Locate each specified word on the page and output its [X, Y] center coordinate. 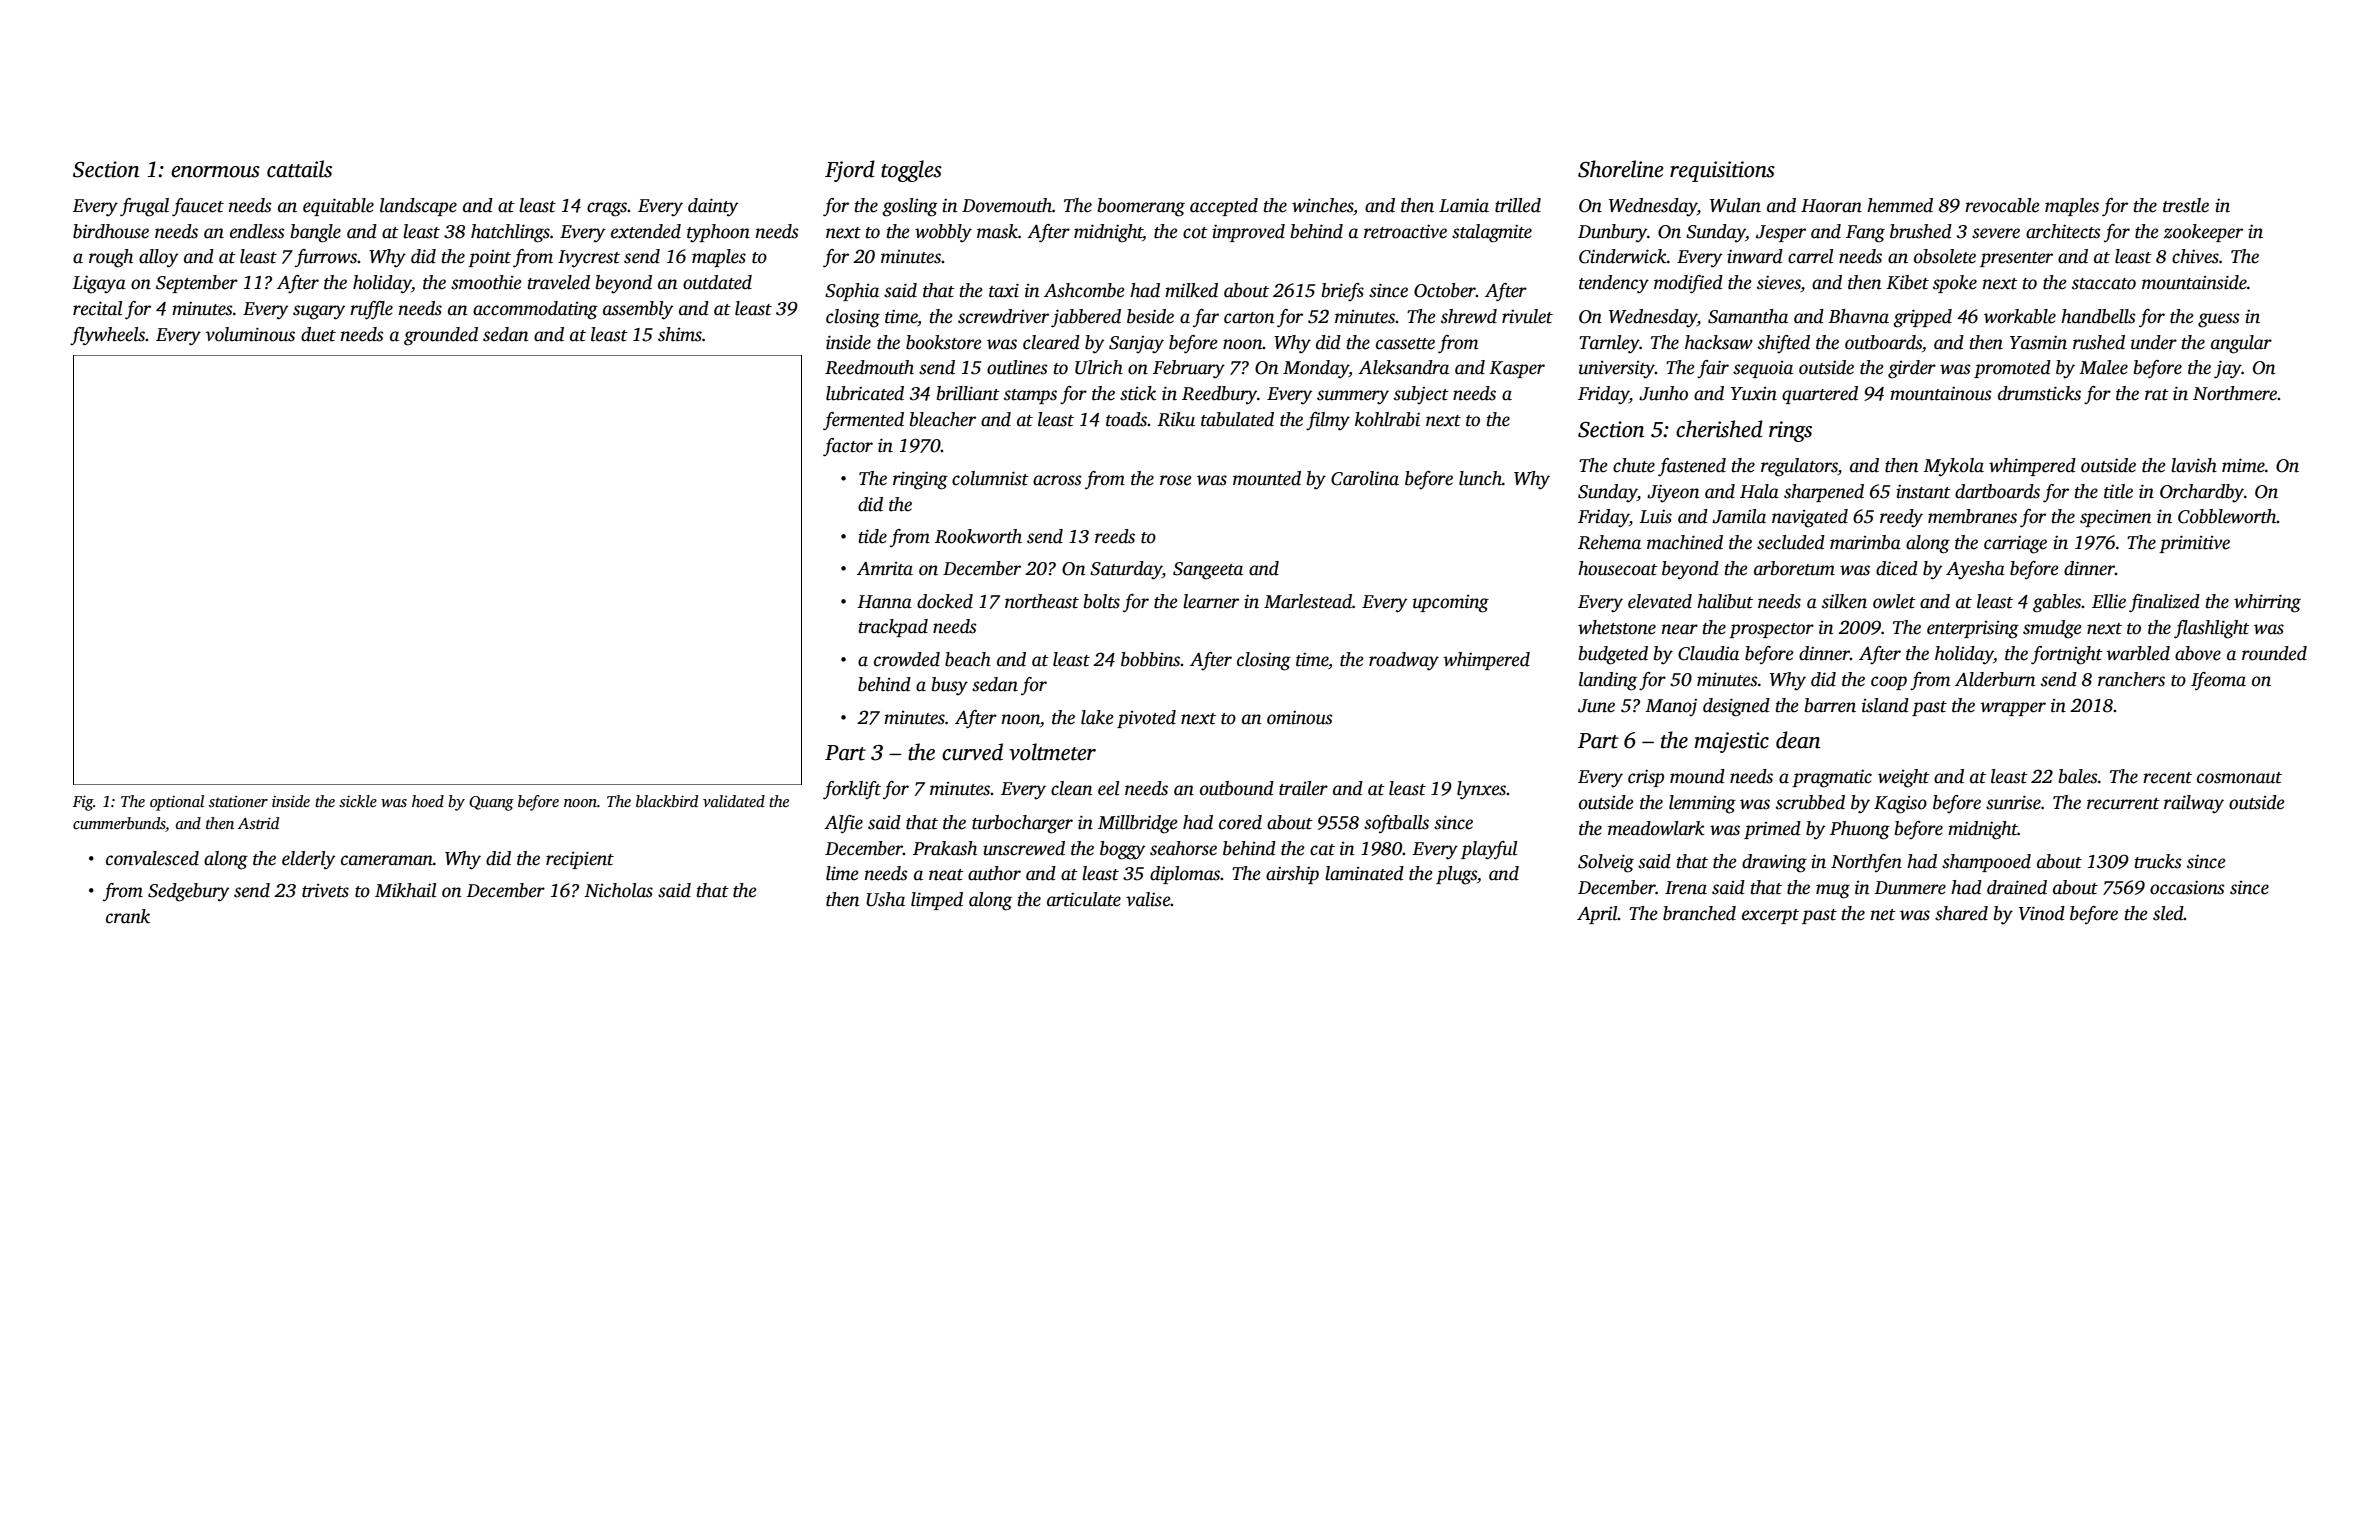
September [197, 284]
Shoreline [1621, 169]
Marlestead [1308, 601]
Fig [83, 803]
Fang [1865, 234]
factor [848, 447]
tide [872, 536]
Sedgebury [188, 892]
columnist [990, 478]
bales [2078, 776]
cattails [299, 169]
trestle [2186, 205]
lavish [2194, 465]
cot [1195, 233]
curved [972, 752]
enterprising [1973, 630]
